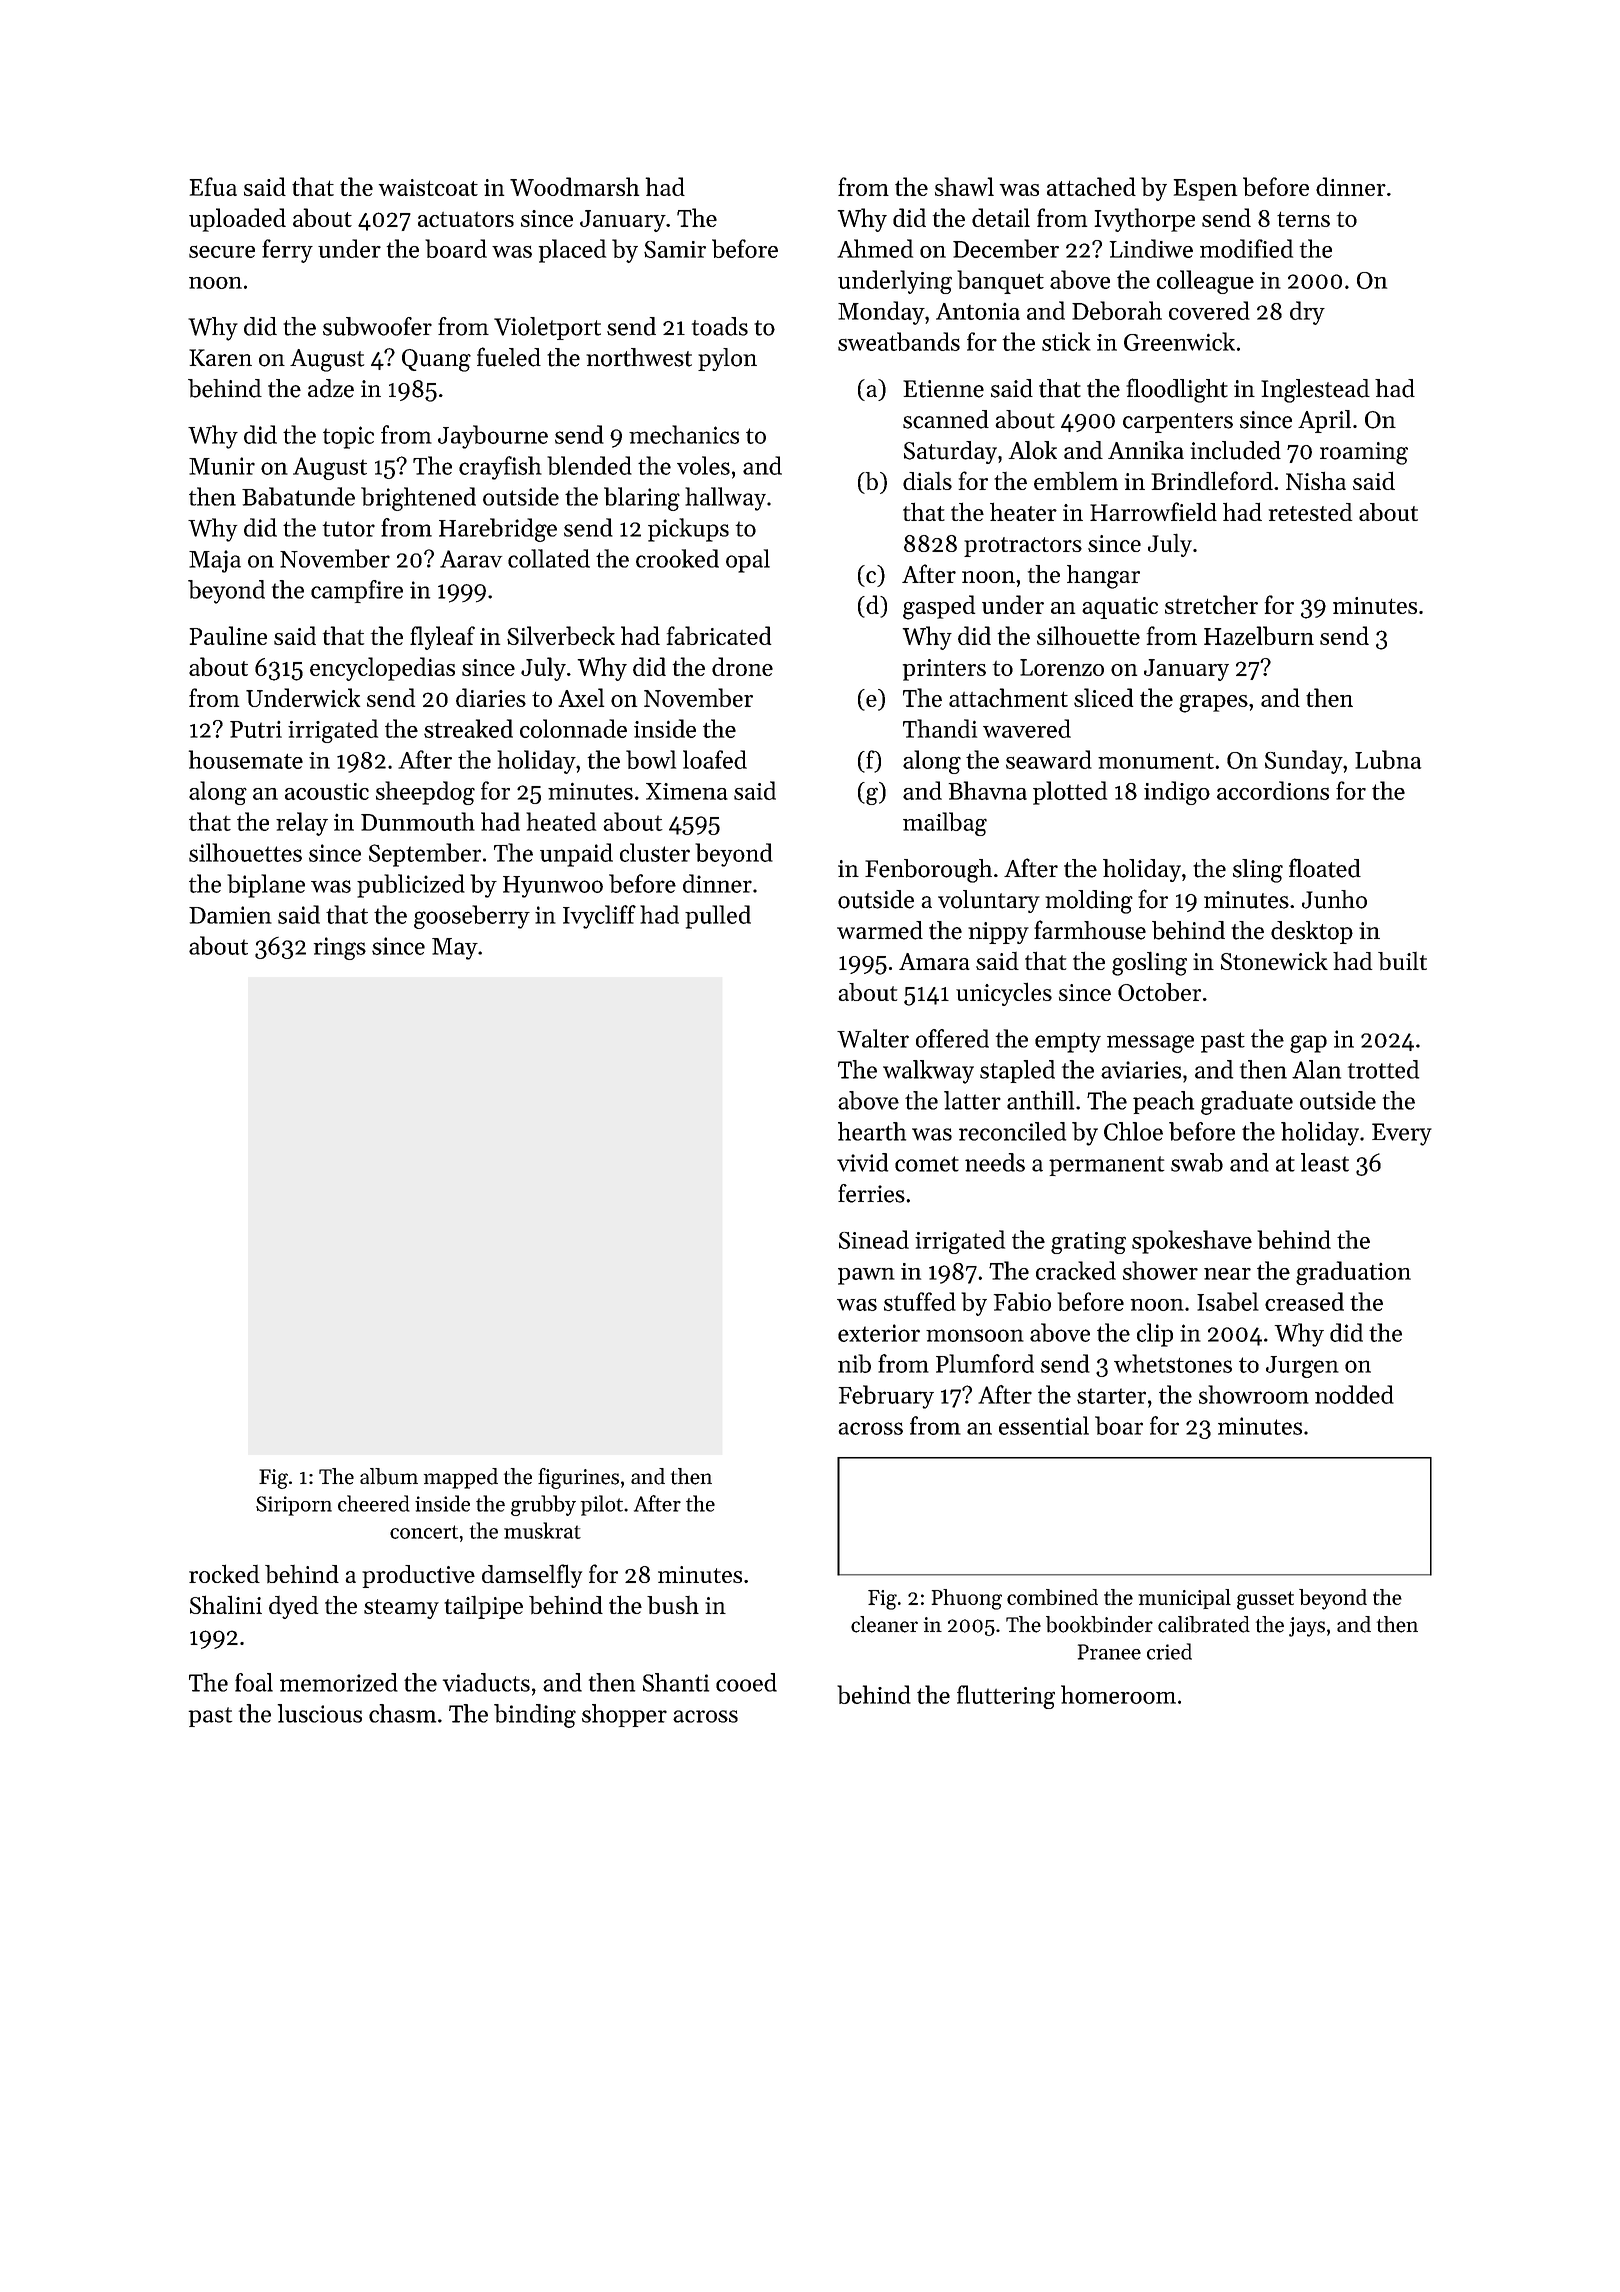 Image resolution: width=1620 pixels, height=2292 pixels. Describe the element at coordinates (1044, 1425) in the page. I see `essential` at that location.
